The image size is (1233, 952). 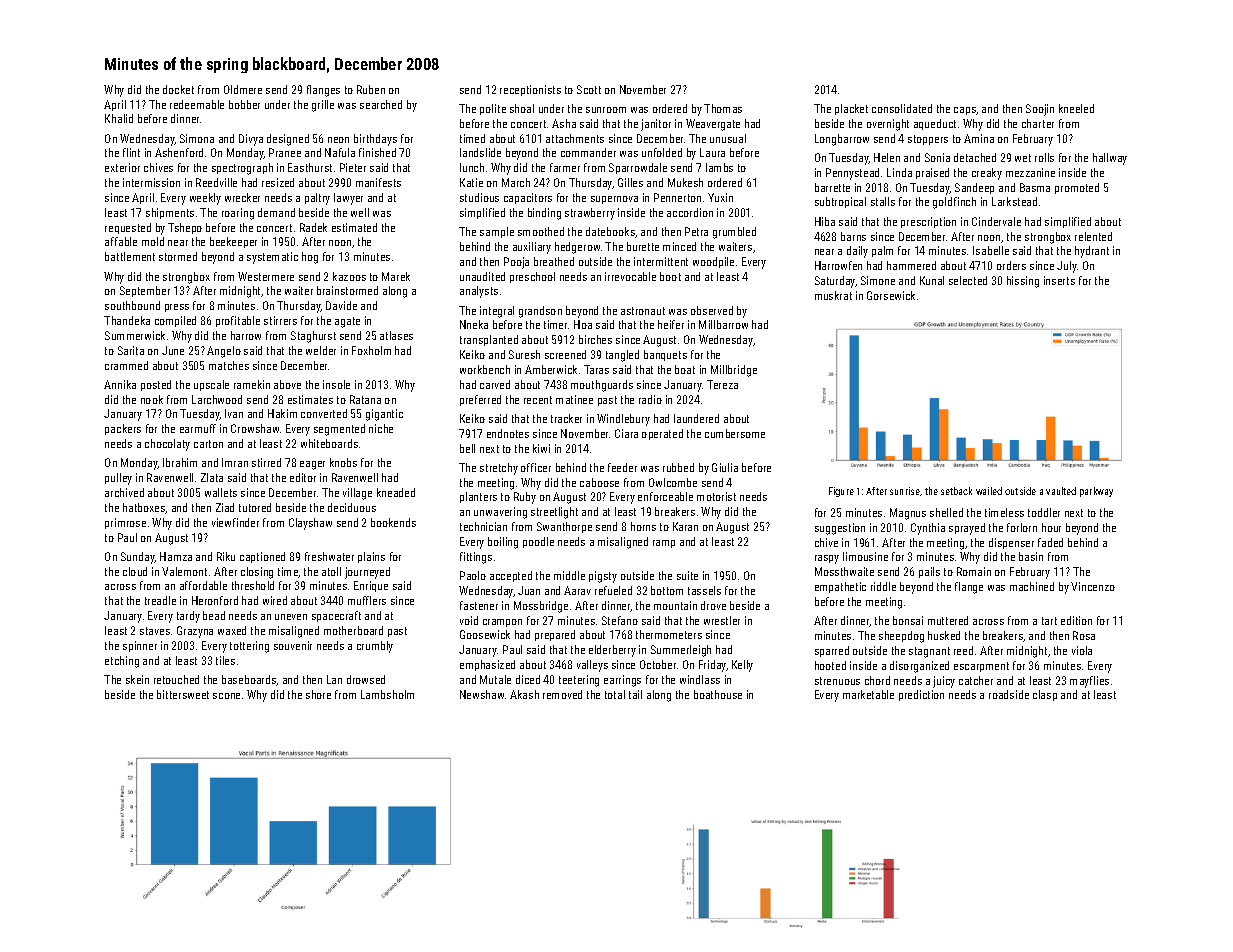 I want to click on Nafula, so click(x=340, y=152).
